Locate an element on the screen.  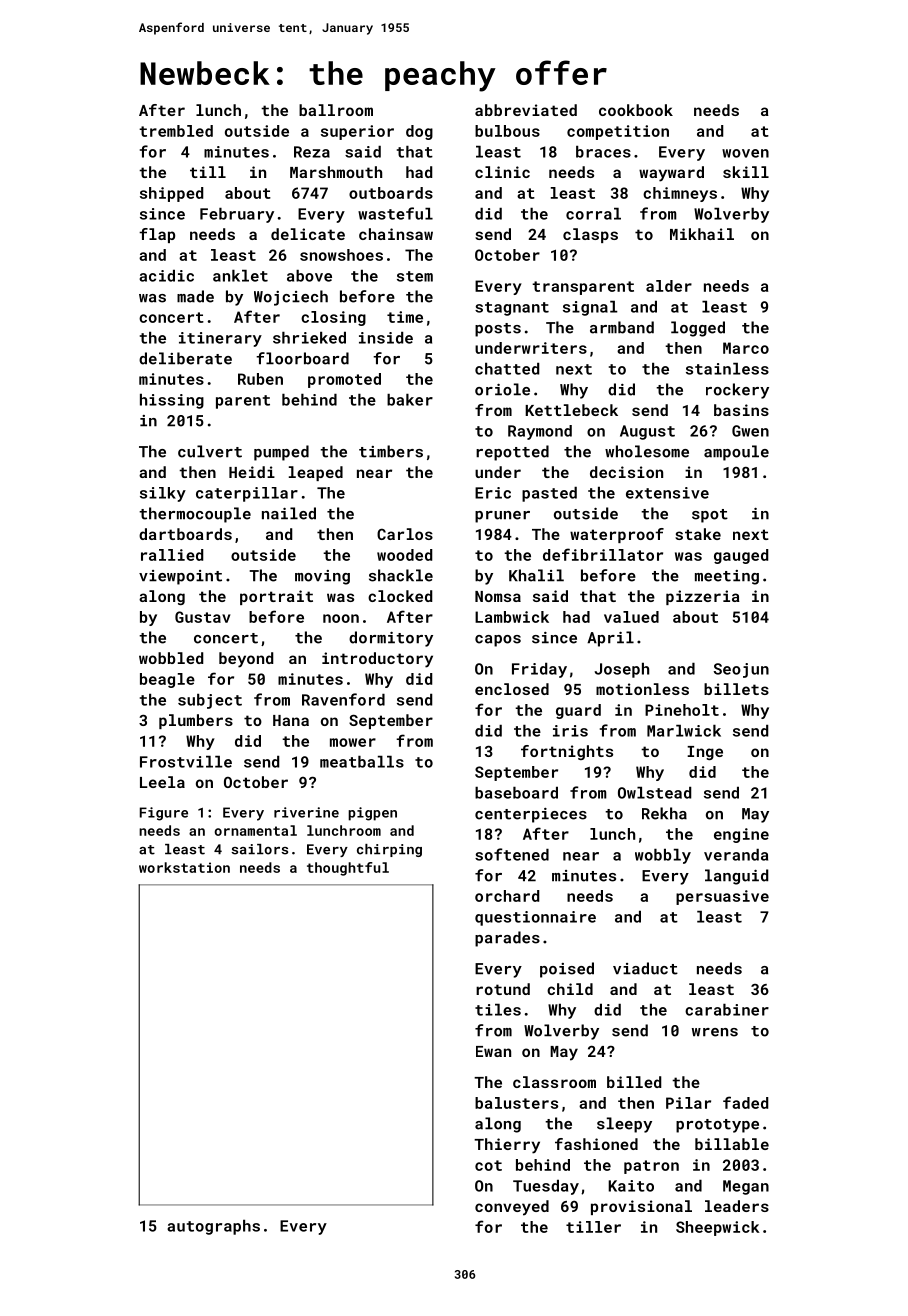
autographs is located at coordinates (213, 1227).
